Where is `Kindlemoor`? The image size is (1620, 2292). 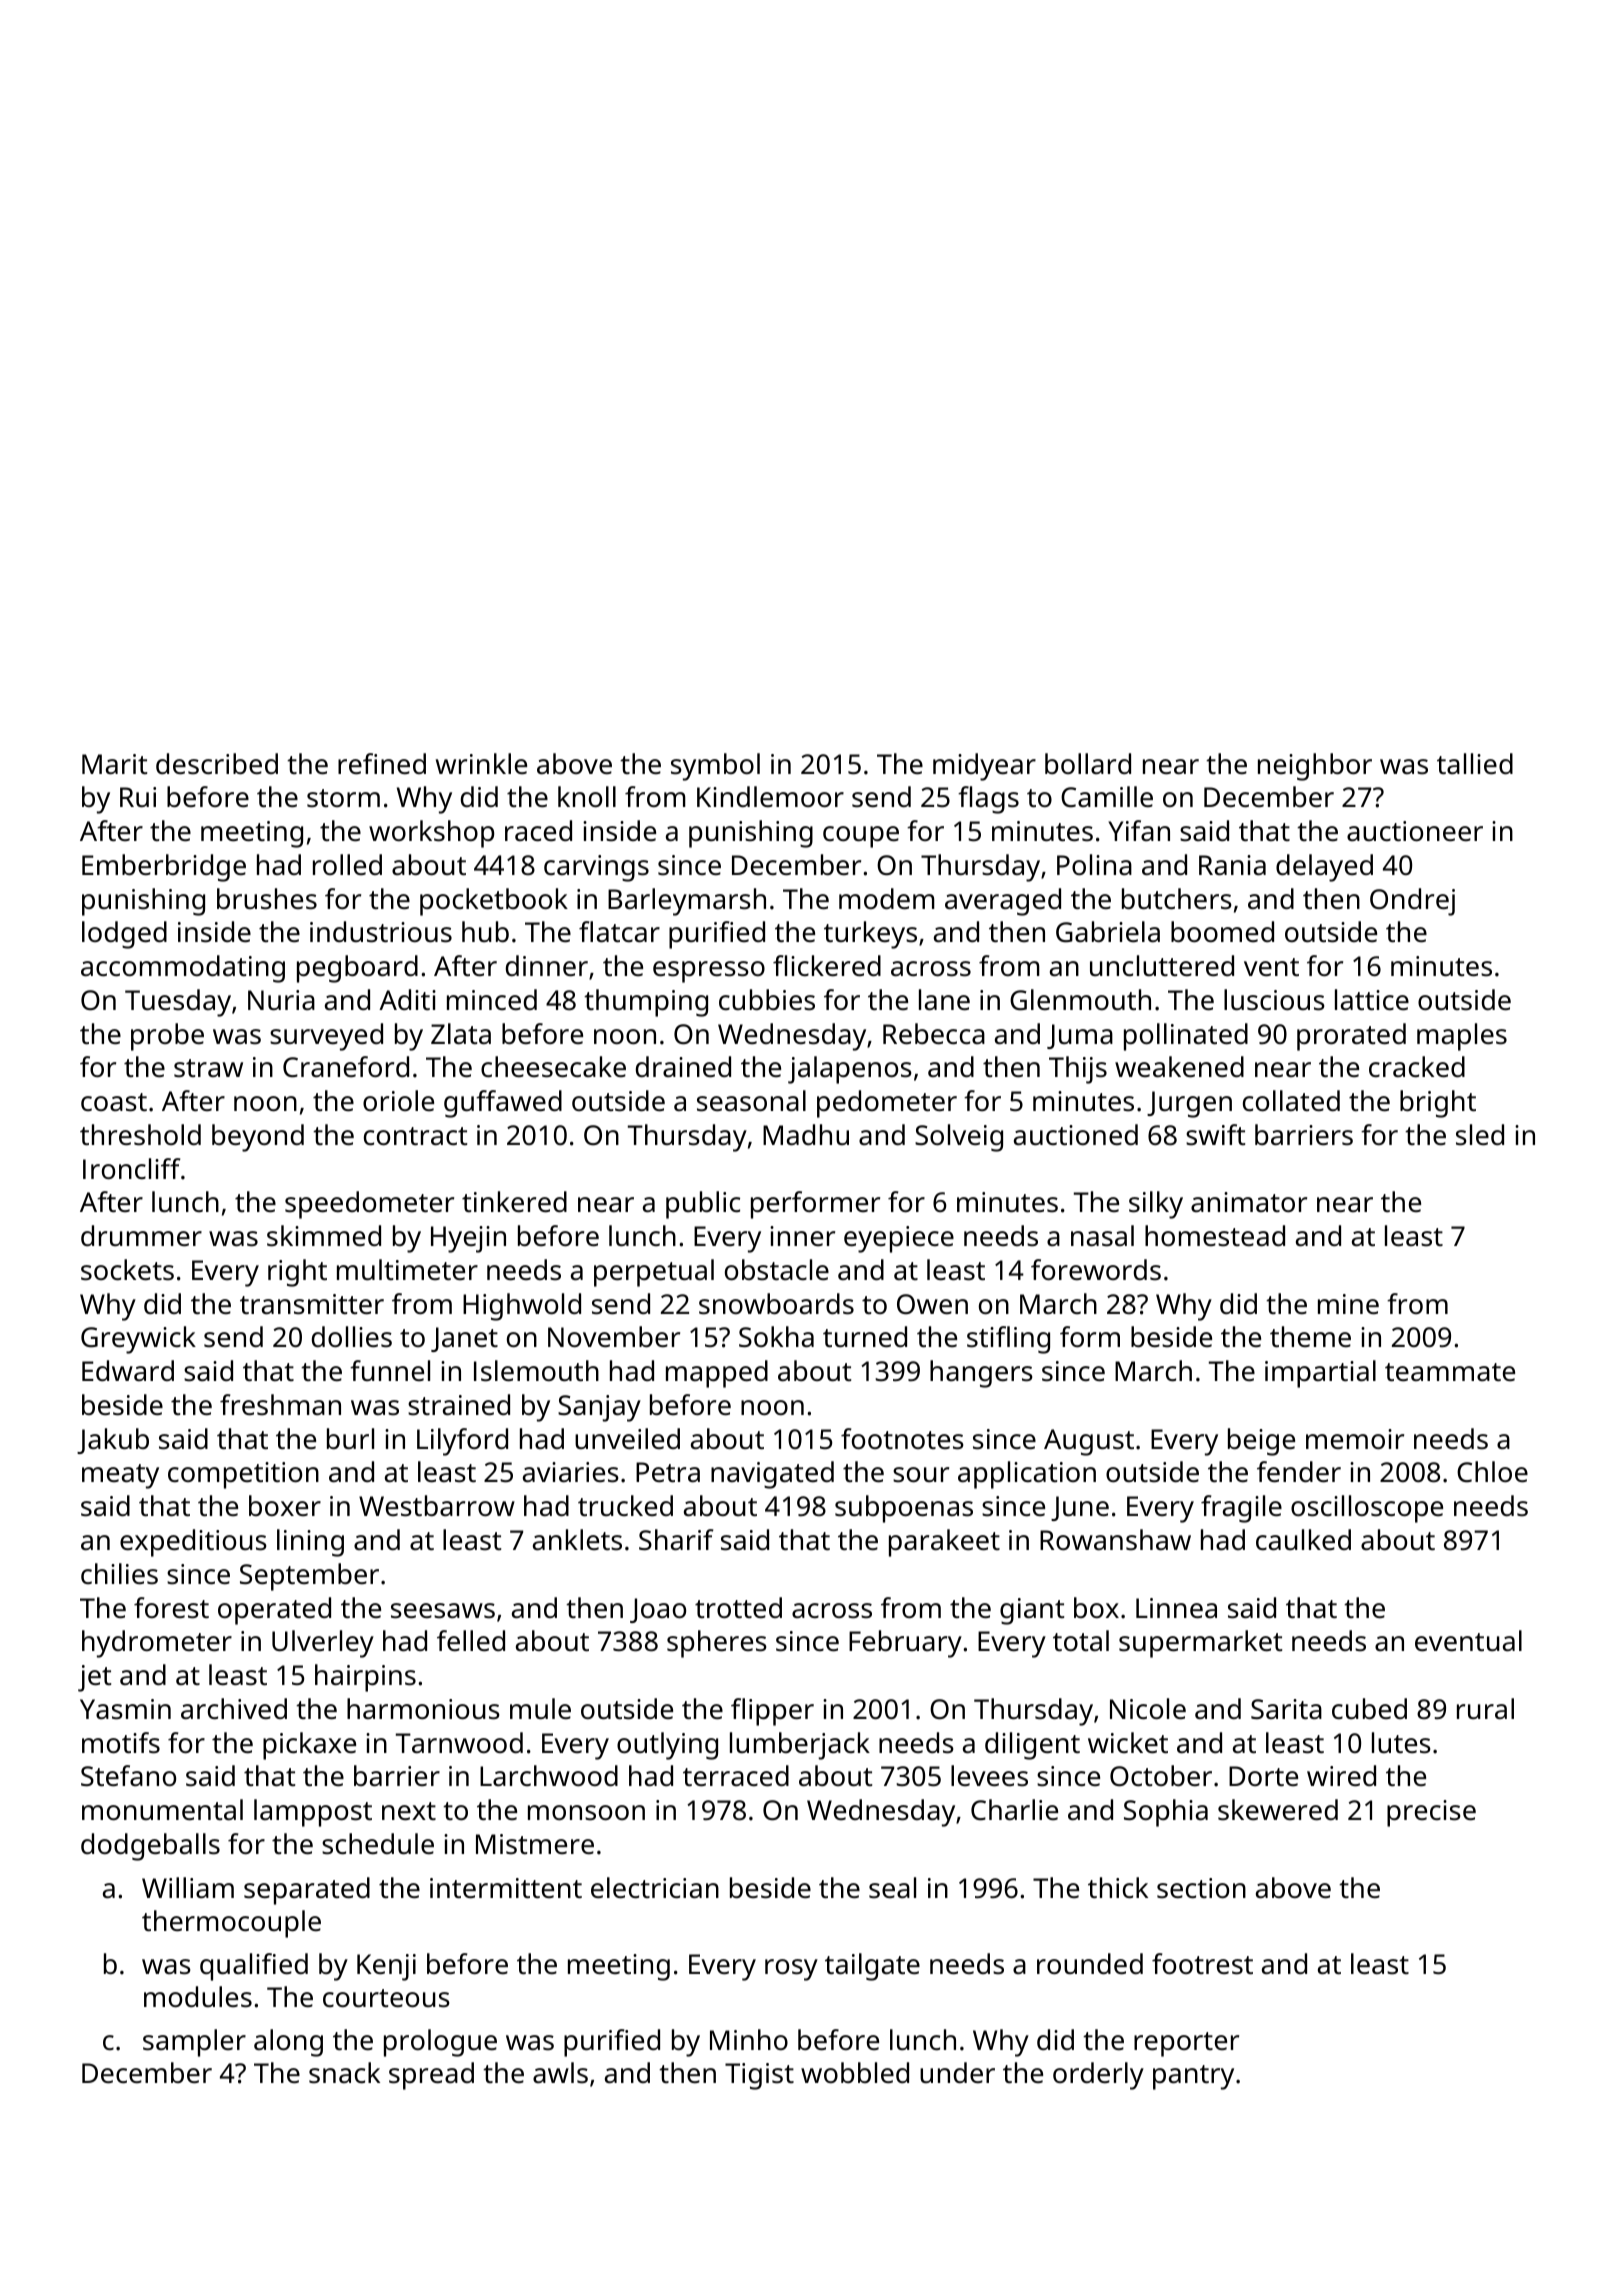
Kindlemoor is located at coordinates (770, 796).
